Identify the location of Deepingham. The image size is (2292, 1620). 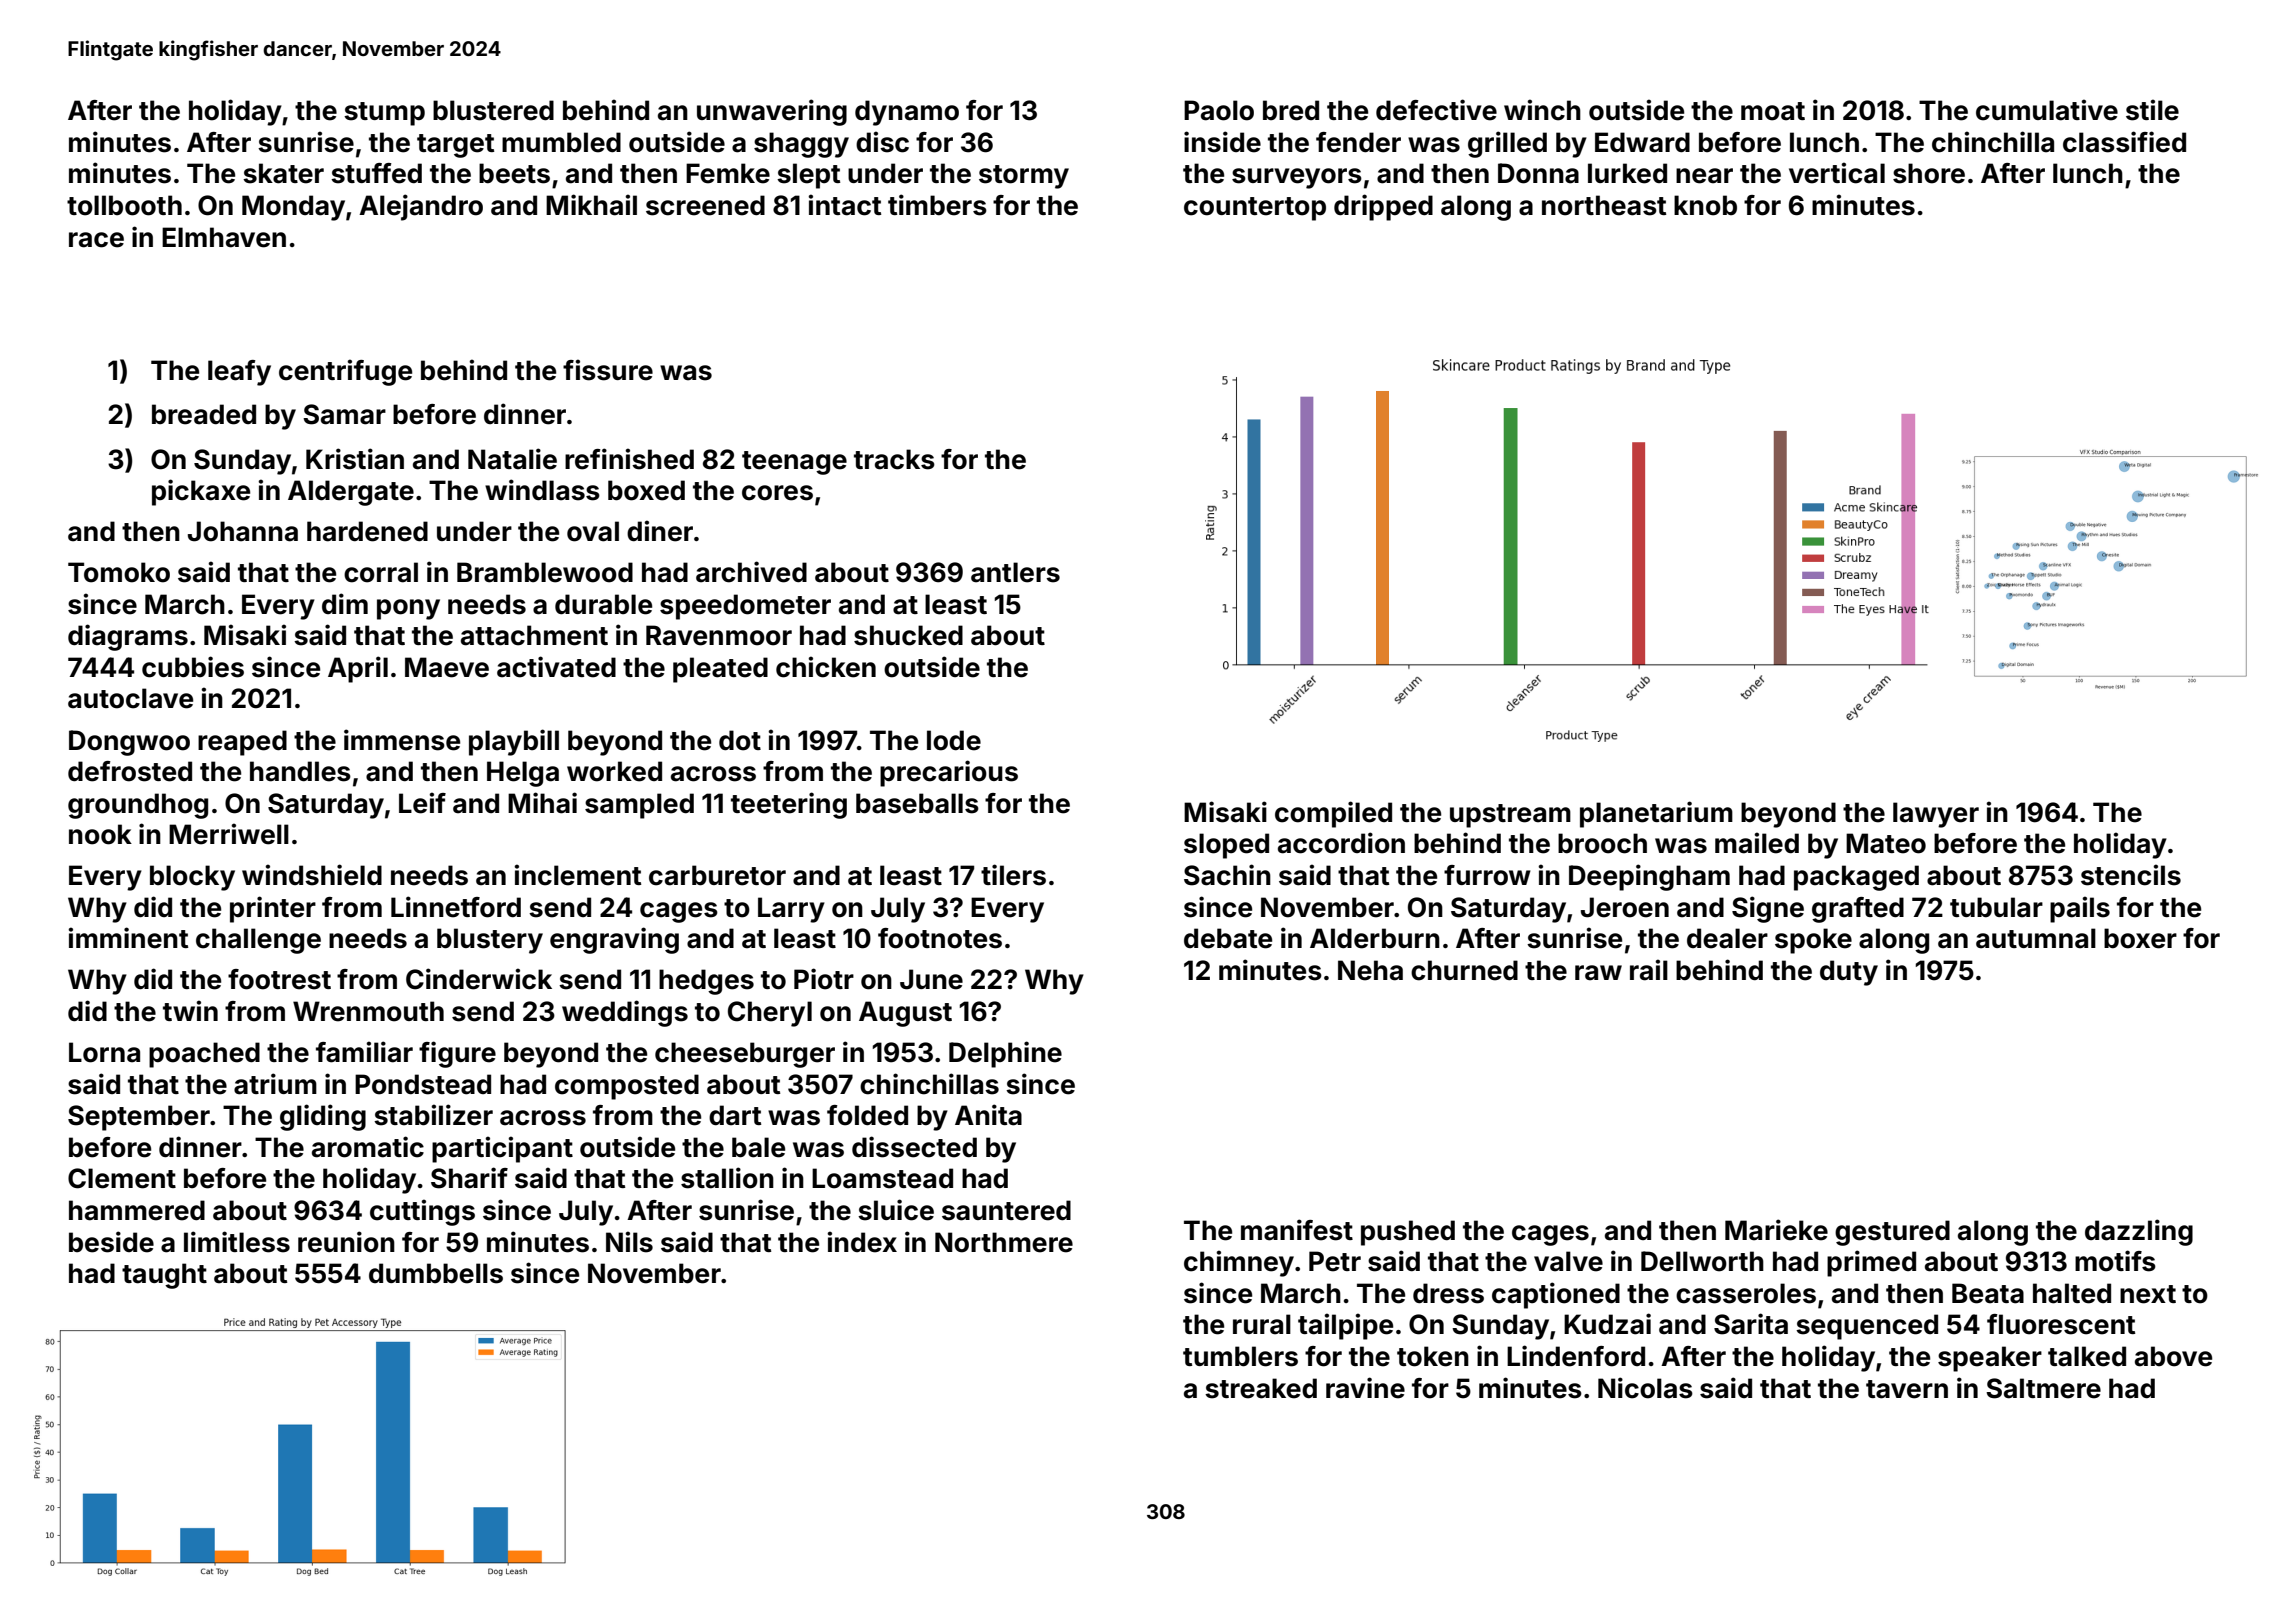
(1649, 877).
